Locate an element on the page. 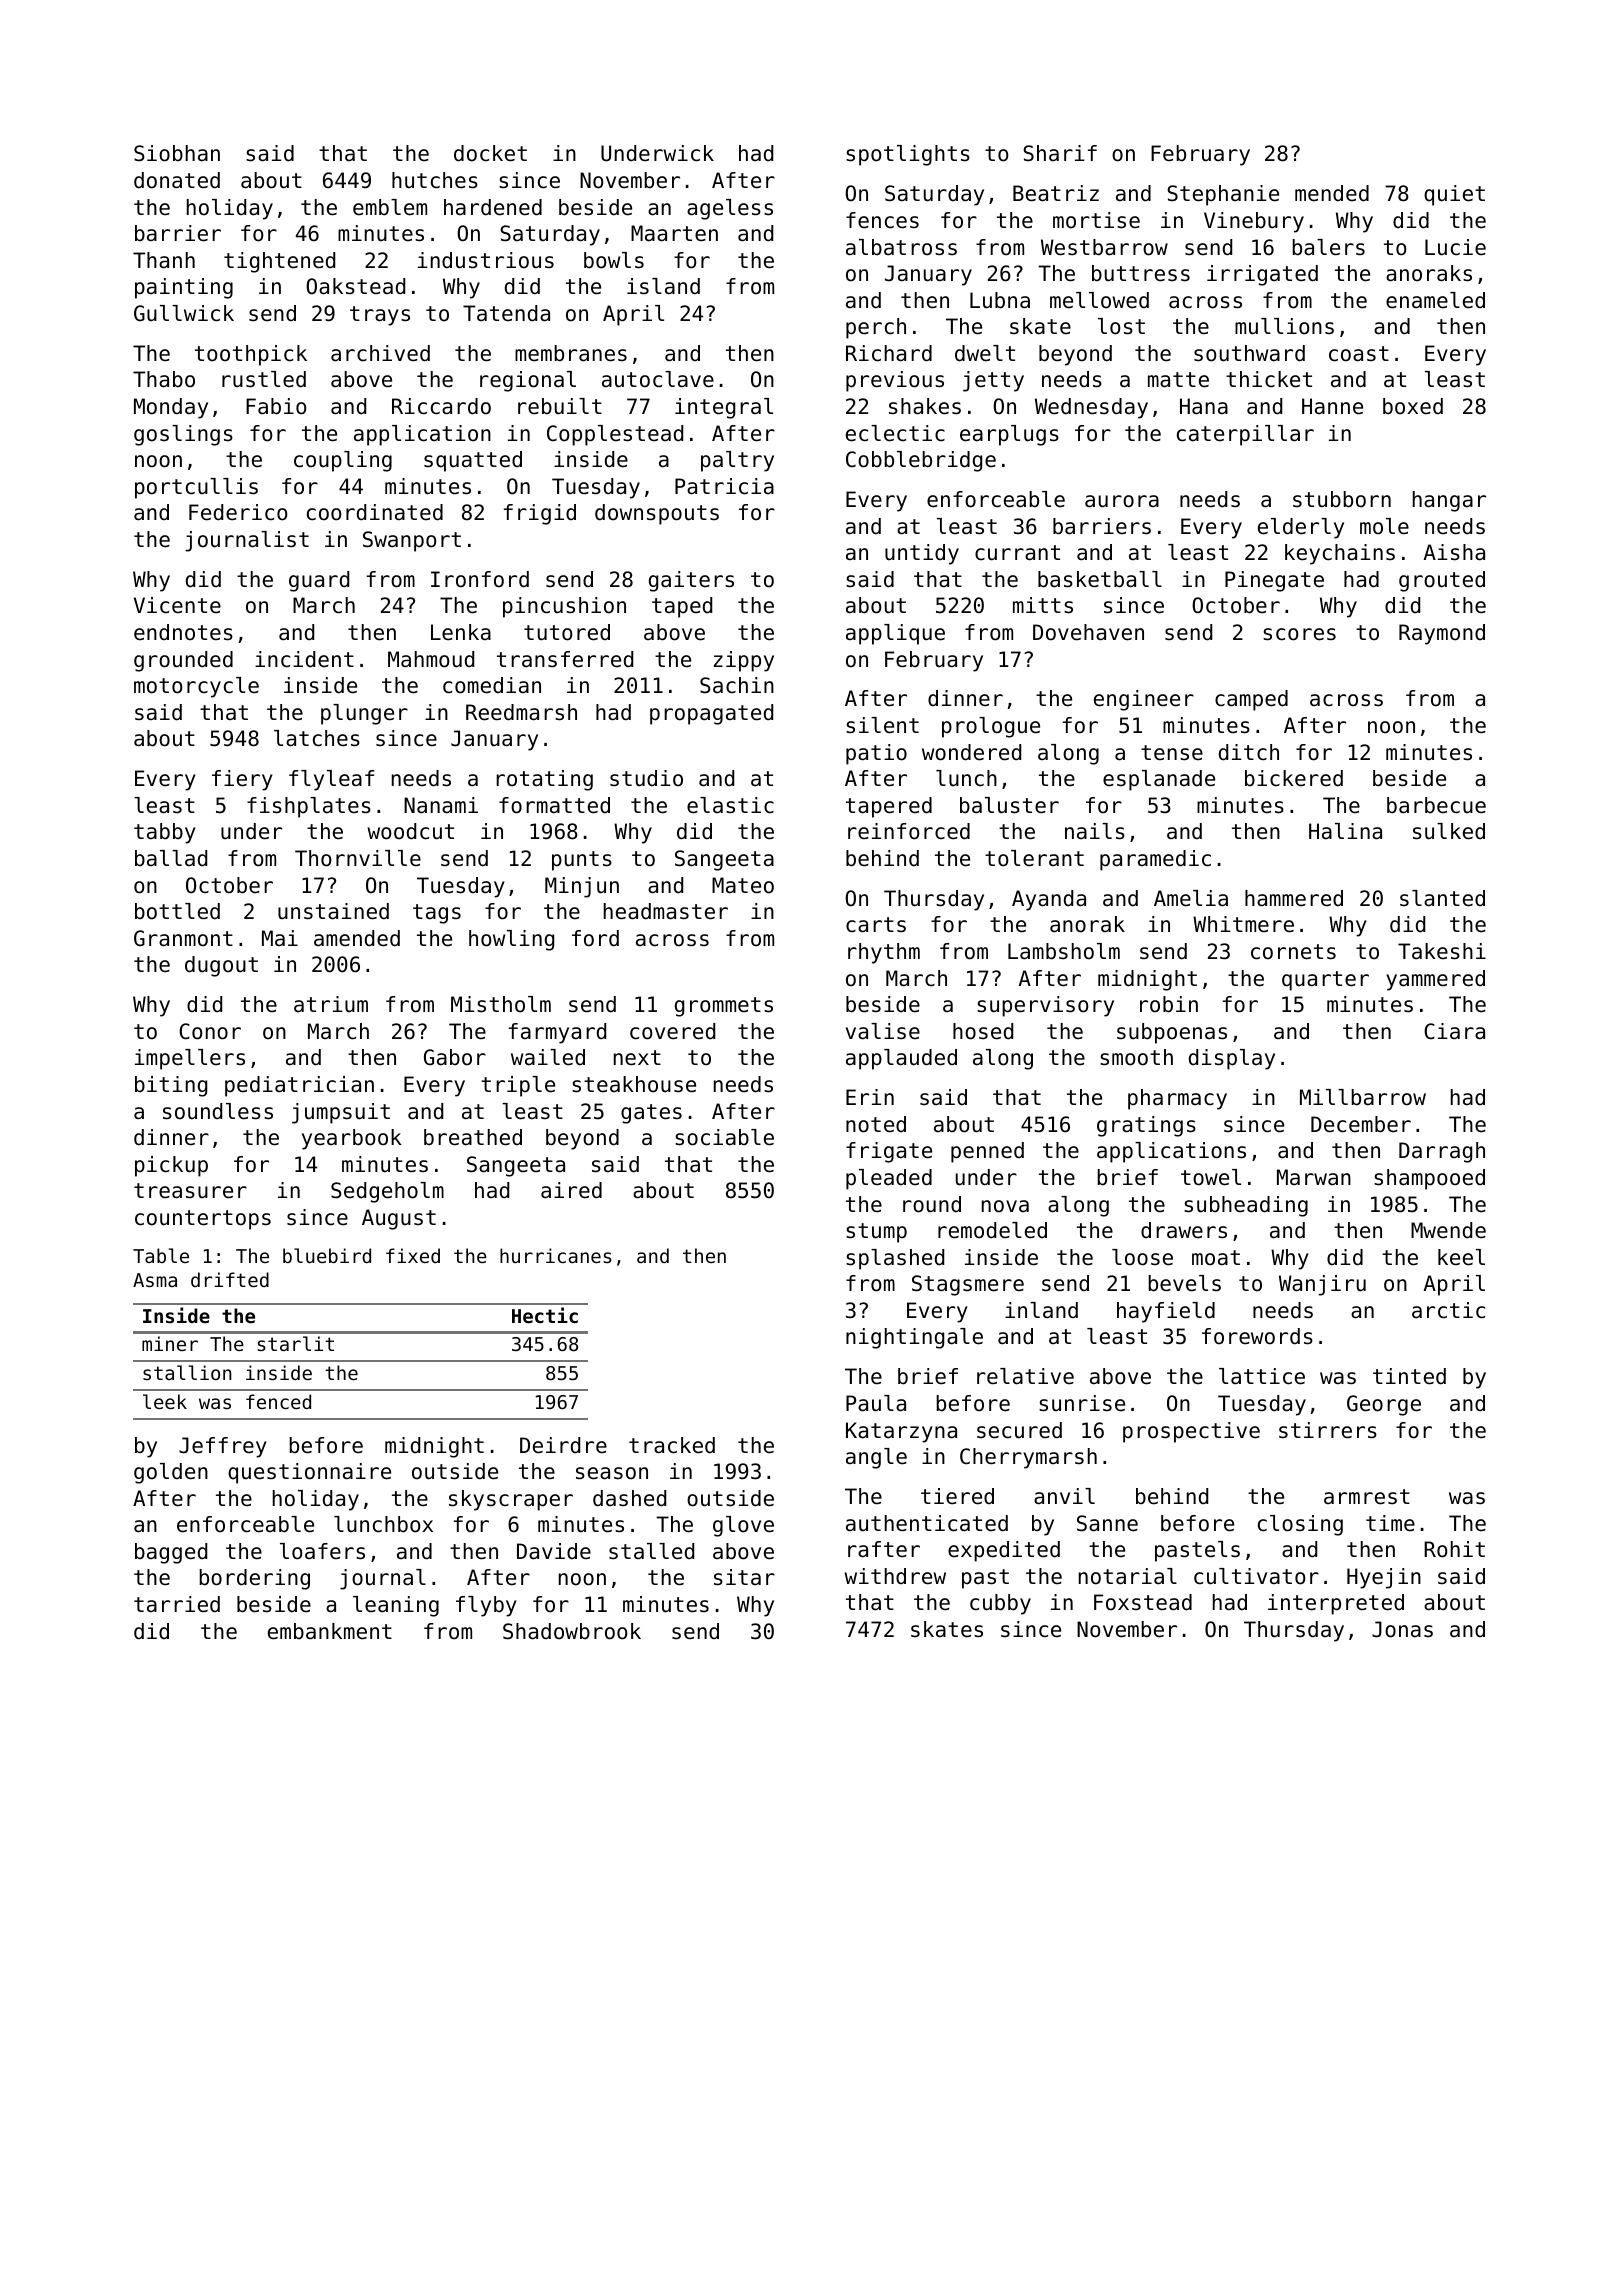 The width and height of the image is (1620, 2292). emblem is located at coordinates (390, 207).
